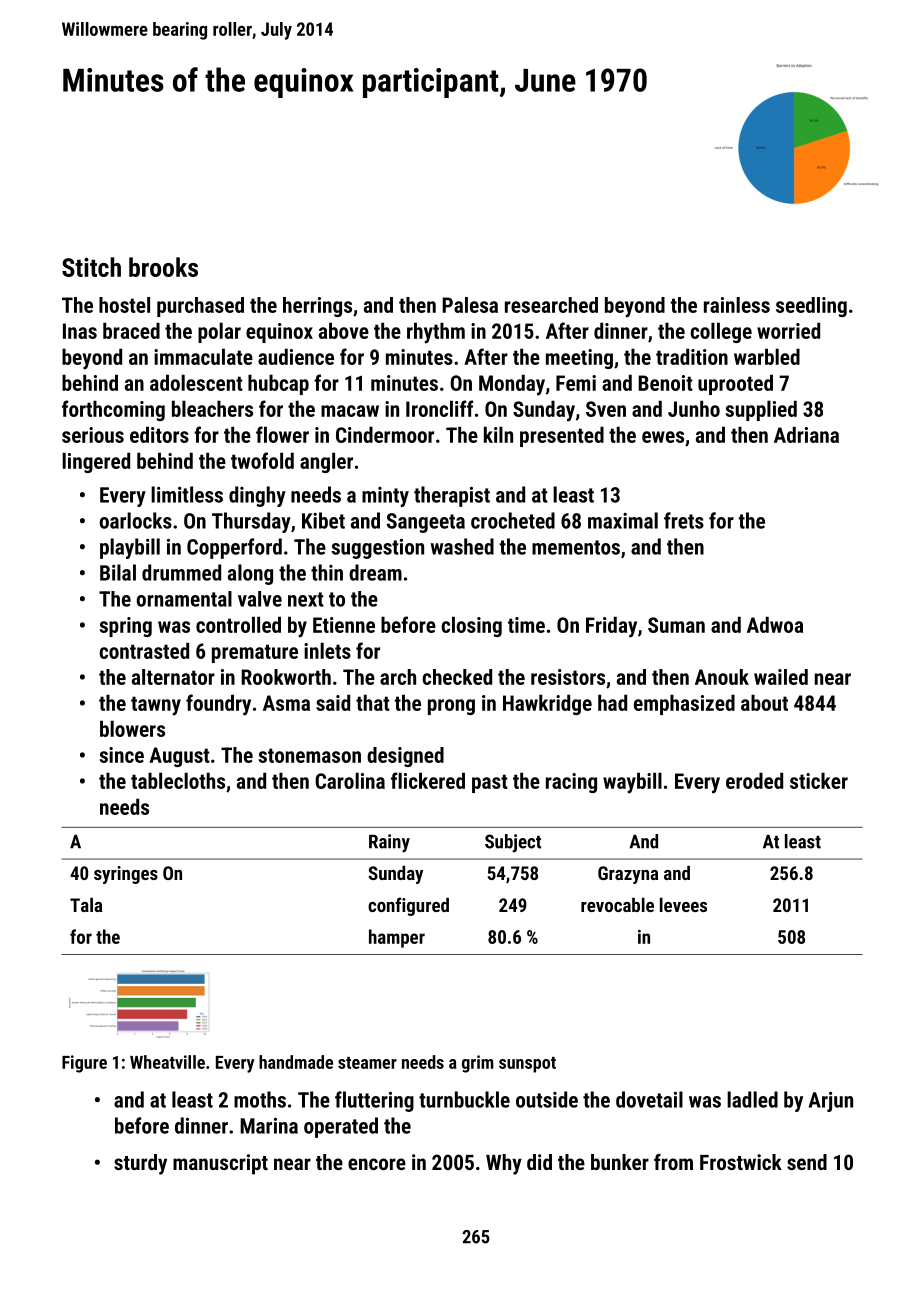  Describe the element at coordinates (831, 1102) in the image. I see `Arjun` at that location.
